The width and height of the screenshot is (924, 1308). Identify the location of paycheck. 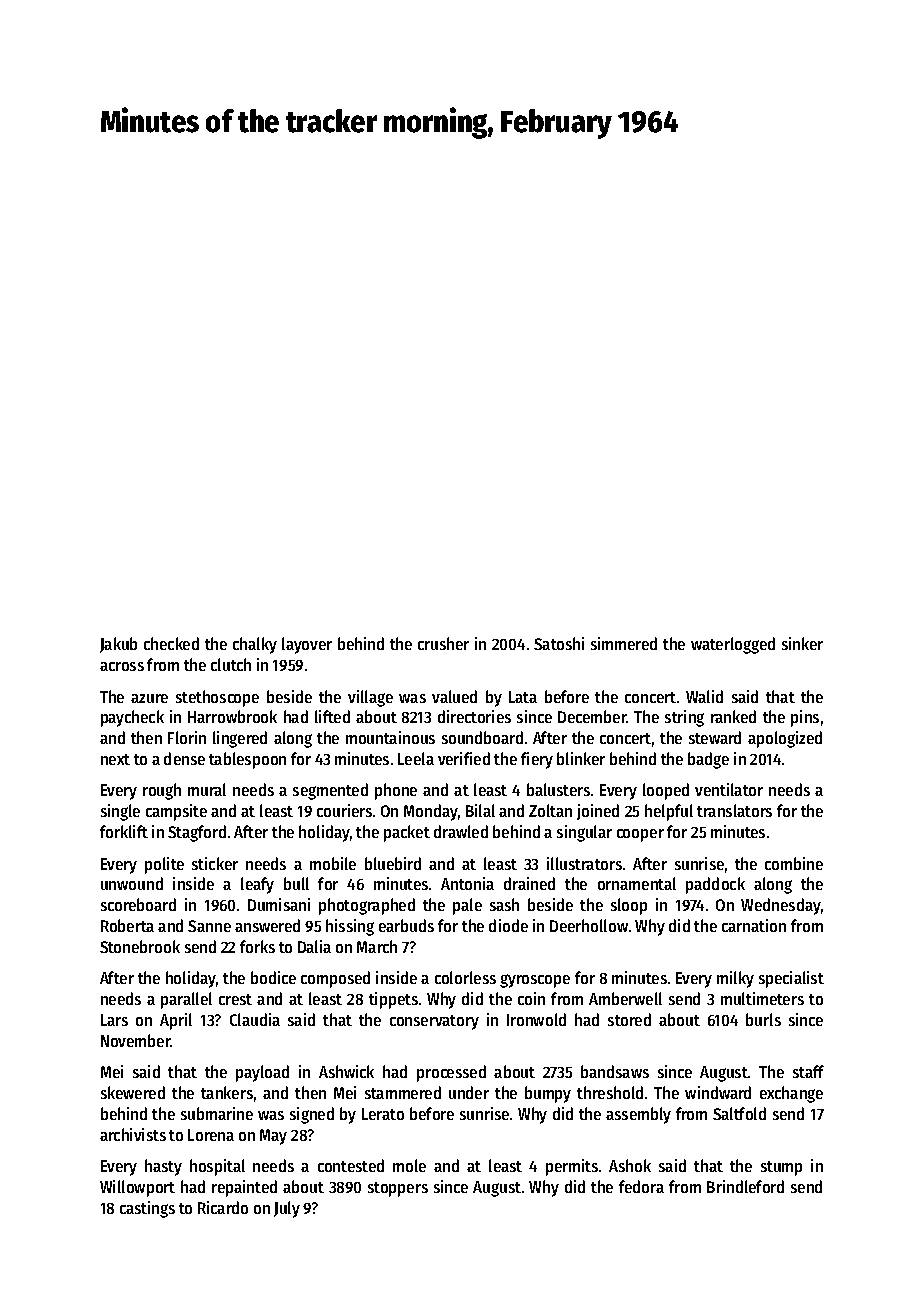
(132, 718).
